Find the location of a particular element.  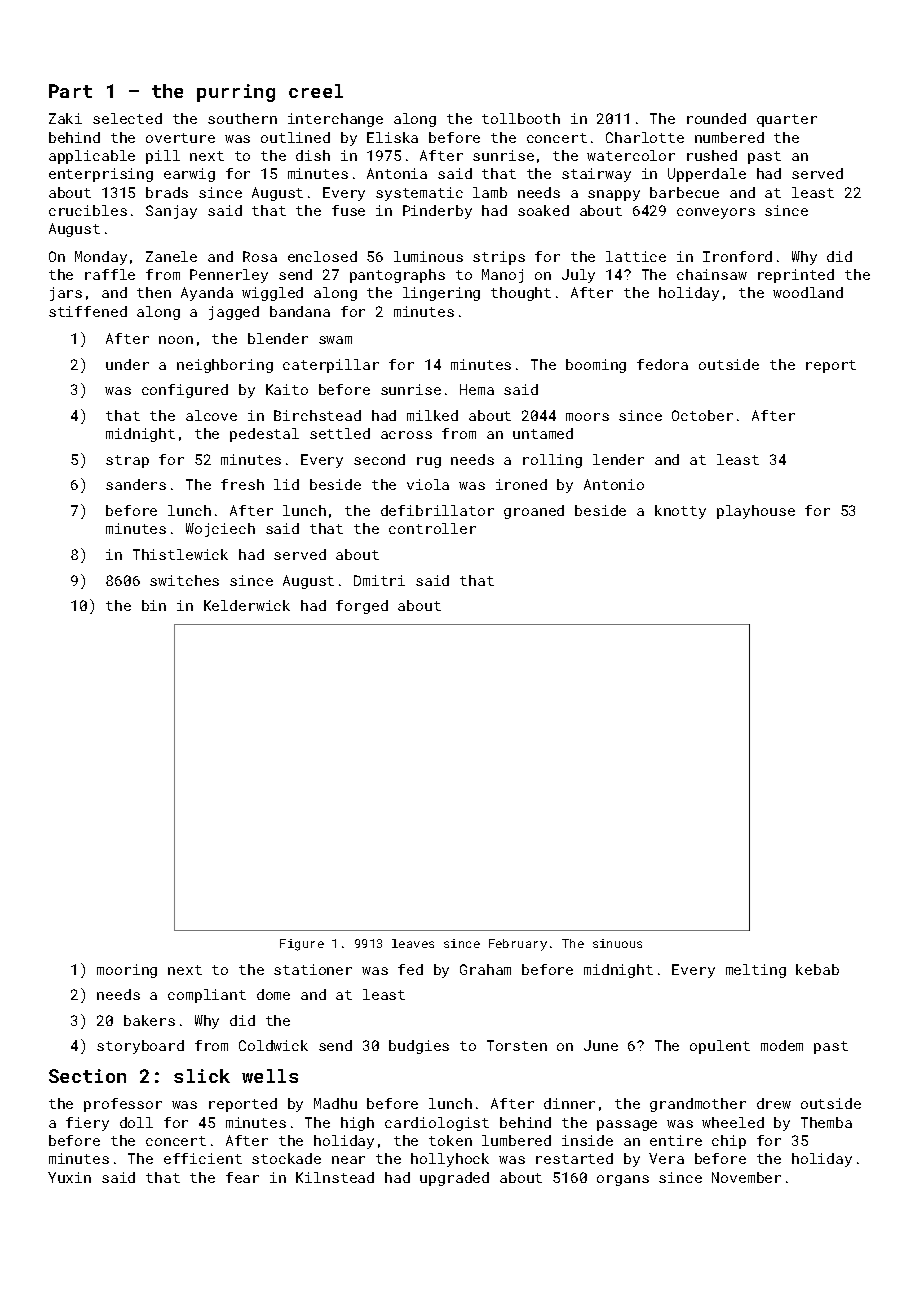

upgraded is located at coordinates (454, 1179).
